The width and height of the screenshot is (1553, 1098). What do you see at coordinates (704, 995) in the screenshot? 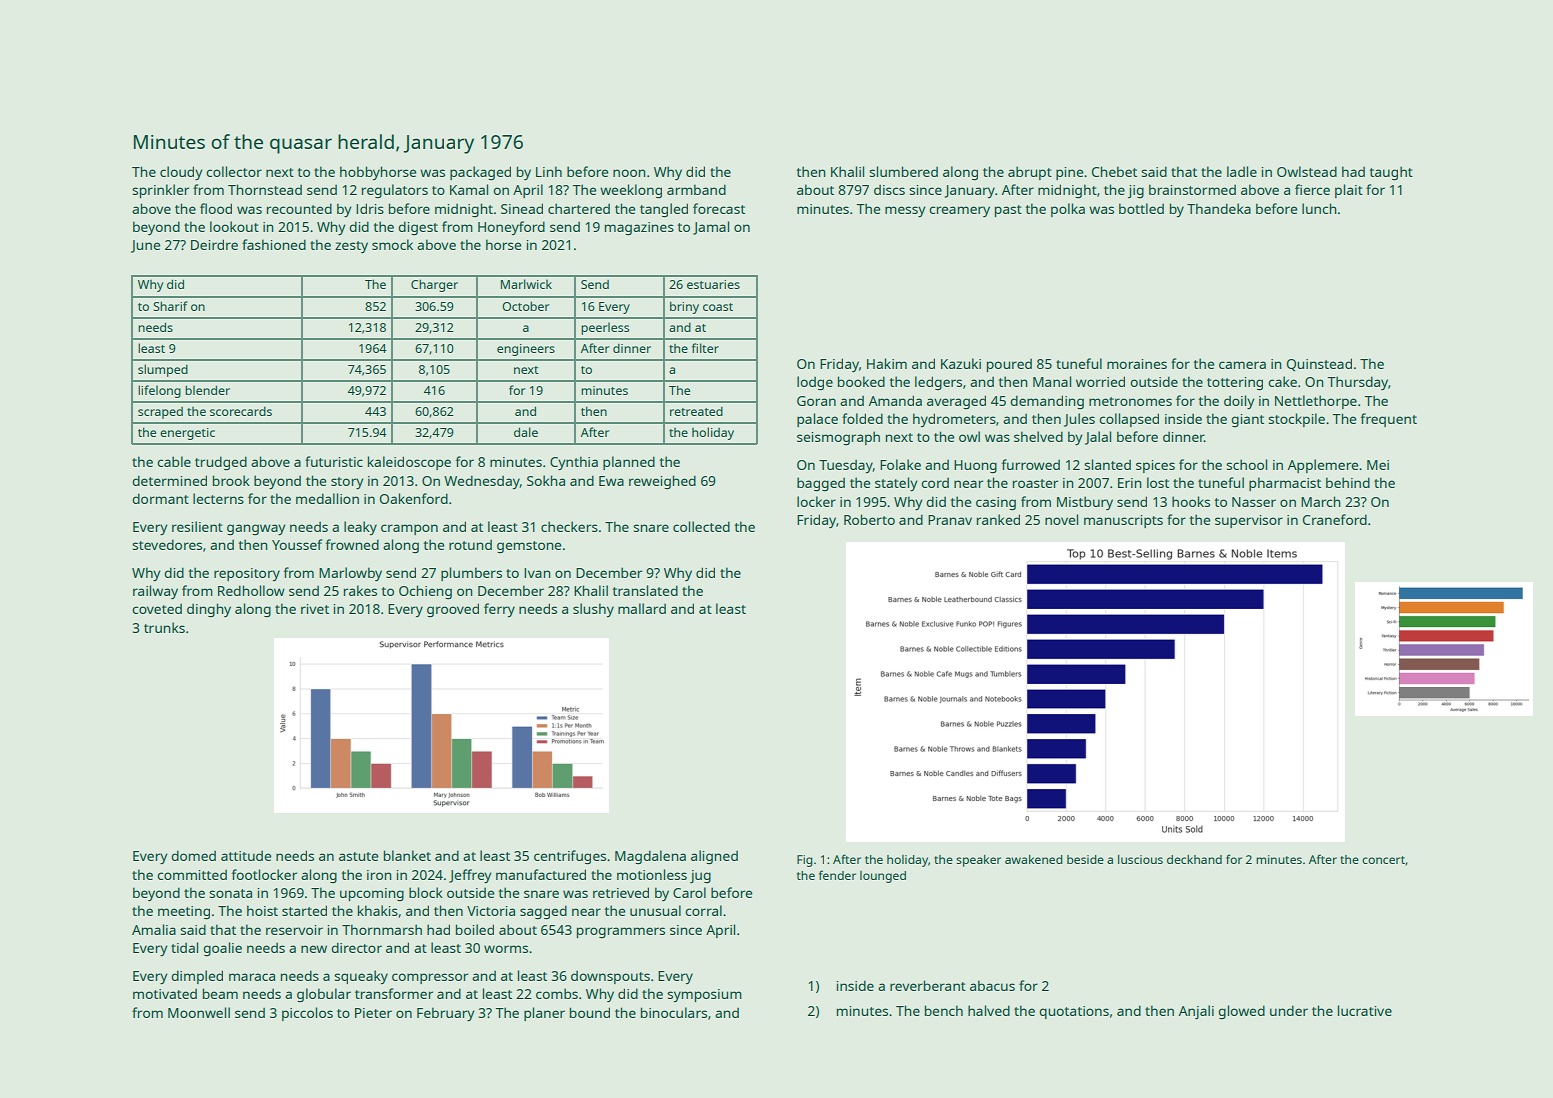
I see `symposium` at bounding box center [704, 995].
